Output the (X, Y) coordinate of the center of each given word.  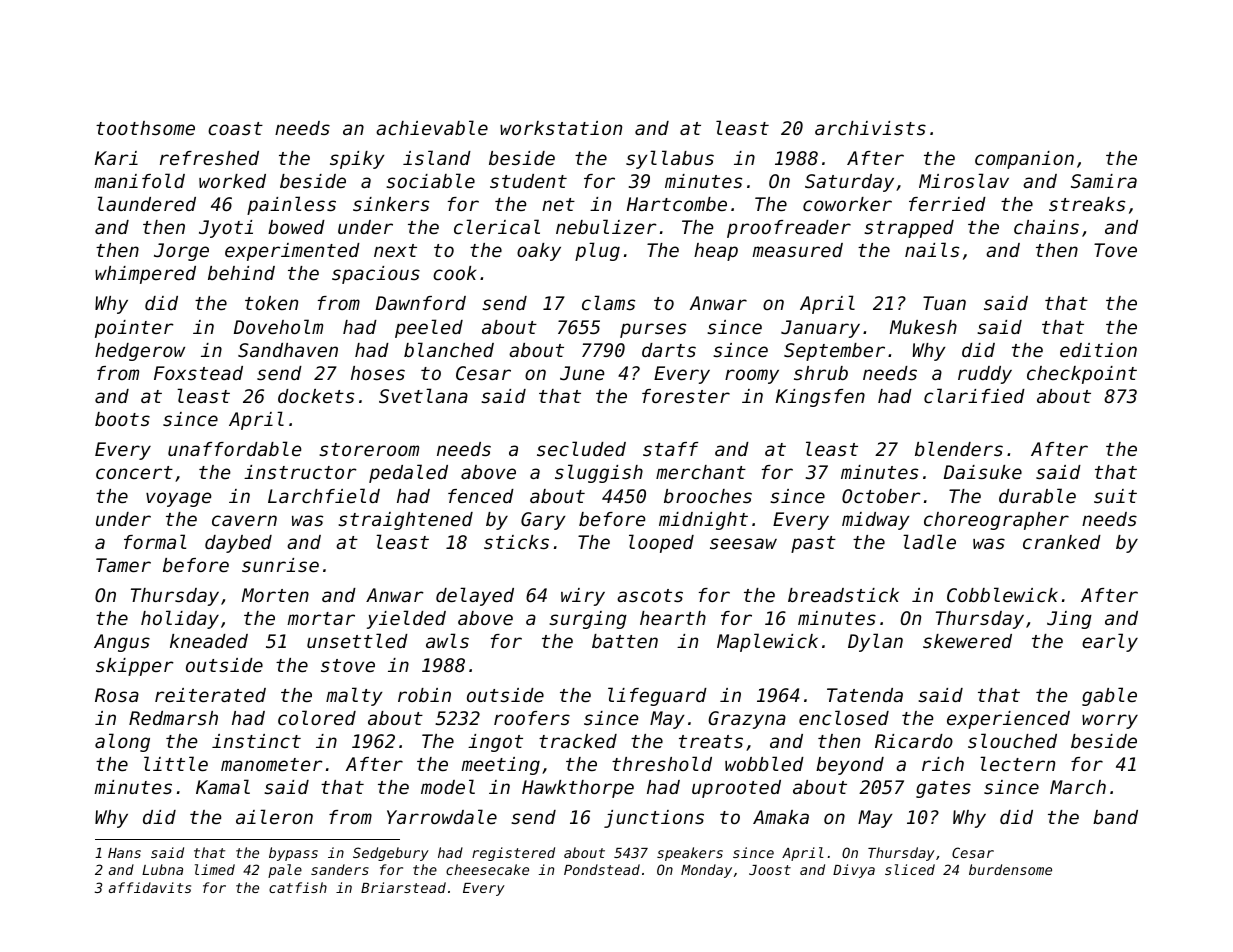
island (437, 157)
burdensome (1010, 869)
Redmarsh (173, 718)
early (1110, 642)
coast (235, 128)
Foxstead (198, 373)
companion (1024, 160)
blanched (449, 349)
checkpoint (1082, 375)
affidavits (150, 887)
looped (661, 543)
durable (1037, 495)
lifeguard (657, 696)
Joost (770, 870)
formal (155, 541)
